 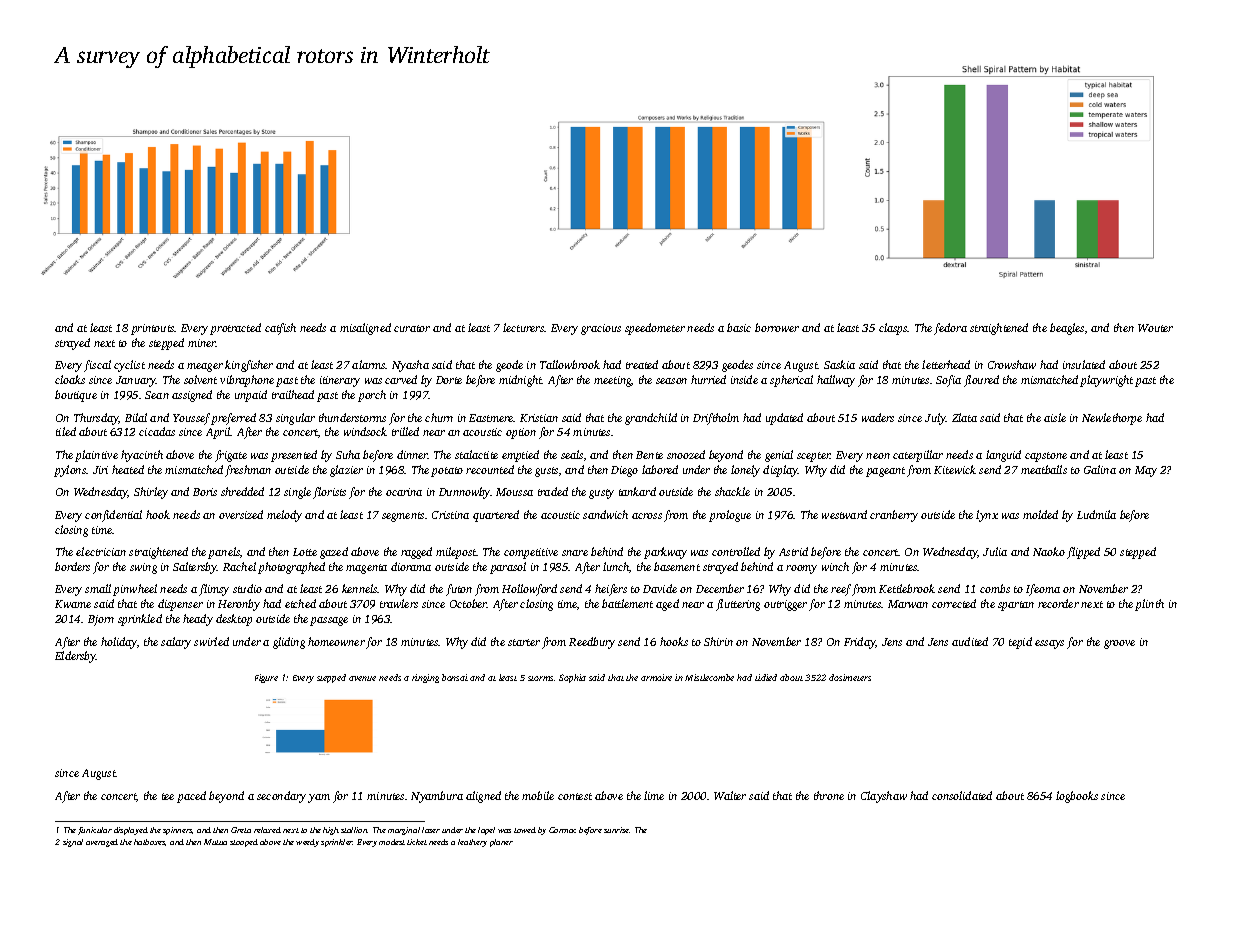 I want to click on Bente, so click(x=649, y=455).
